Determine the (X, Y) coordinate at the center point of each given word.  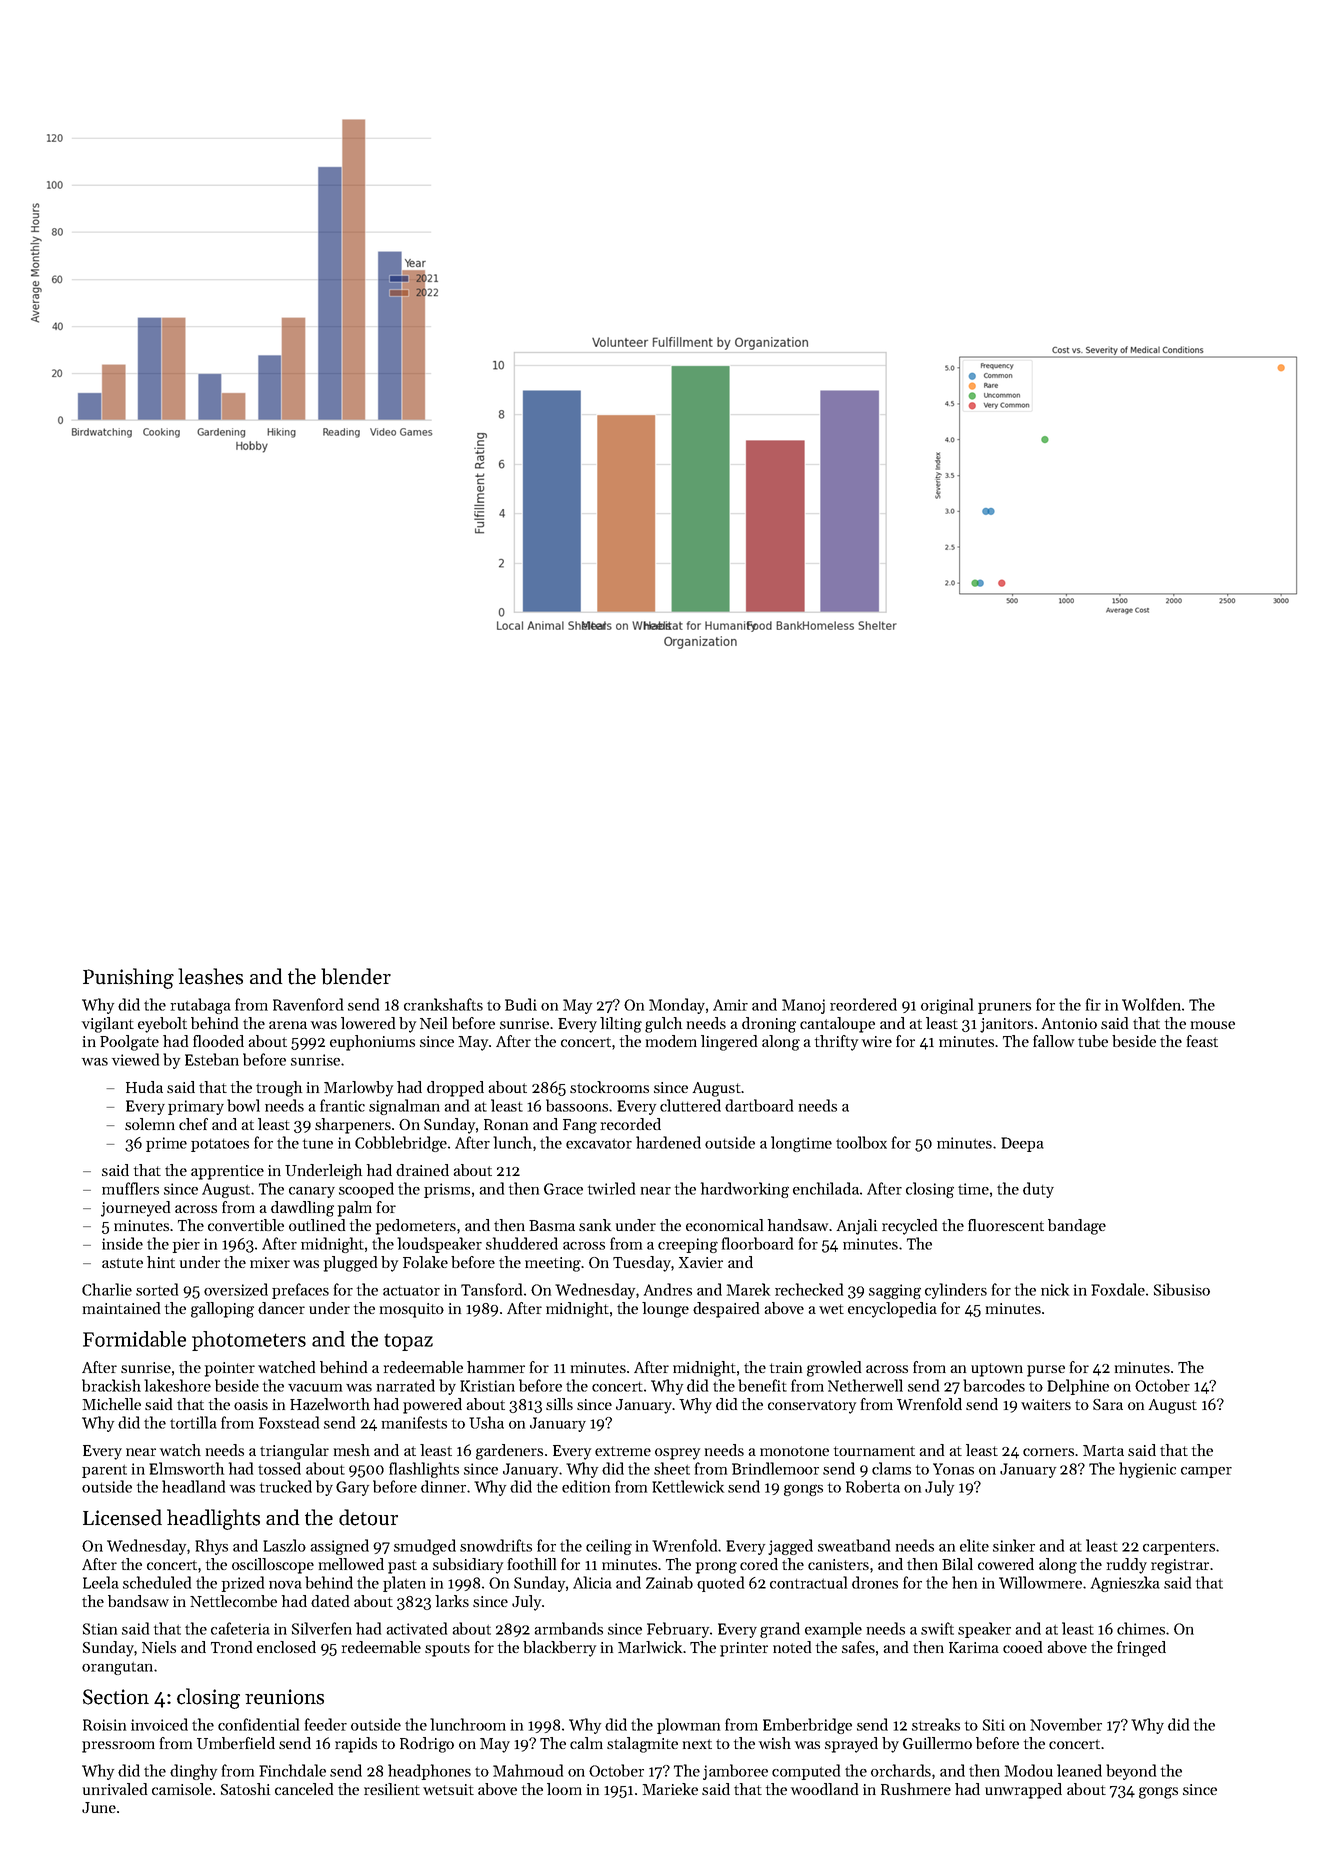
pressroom (118, 1747)
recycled (909, 1227)
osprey (677, 1454)
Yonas (953, 1469)
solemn (150, 1124)
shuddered (522, 1243)
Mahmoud (528, 1770)
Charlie (107, 1289)
